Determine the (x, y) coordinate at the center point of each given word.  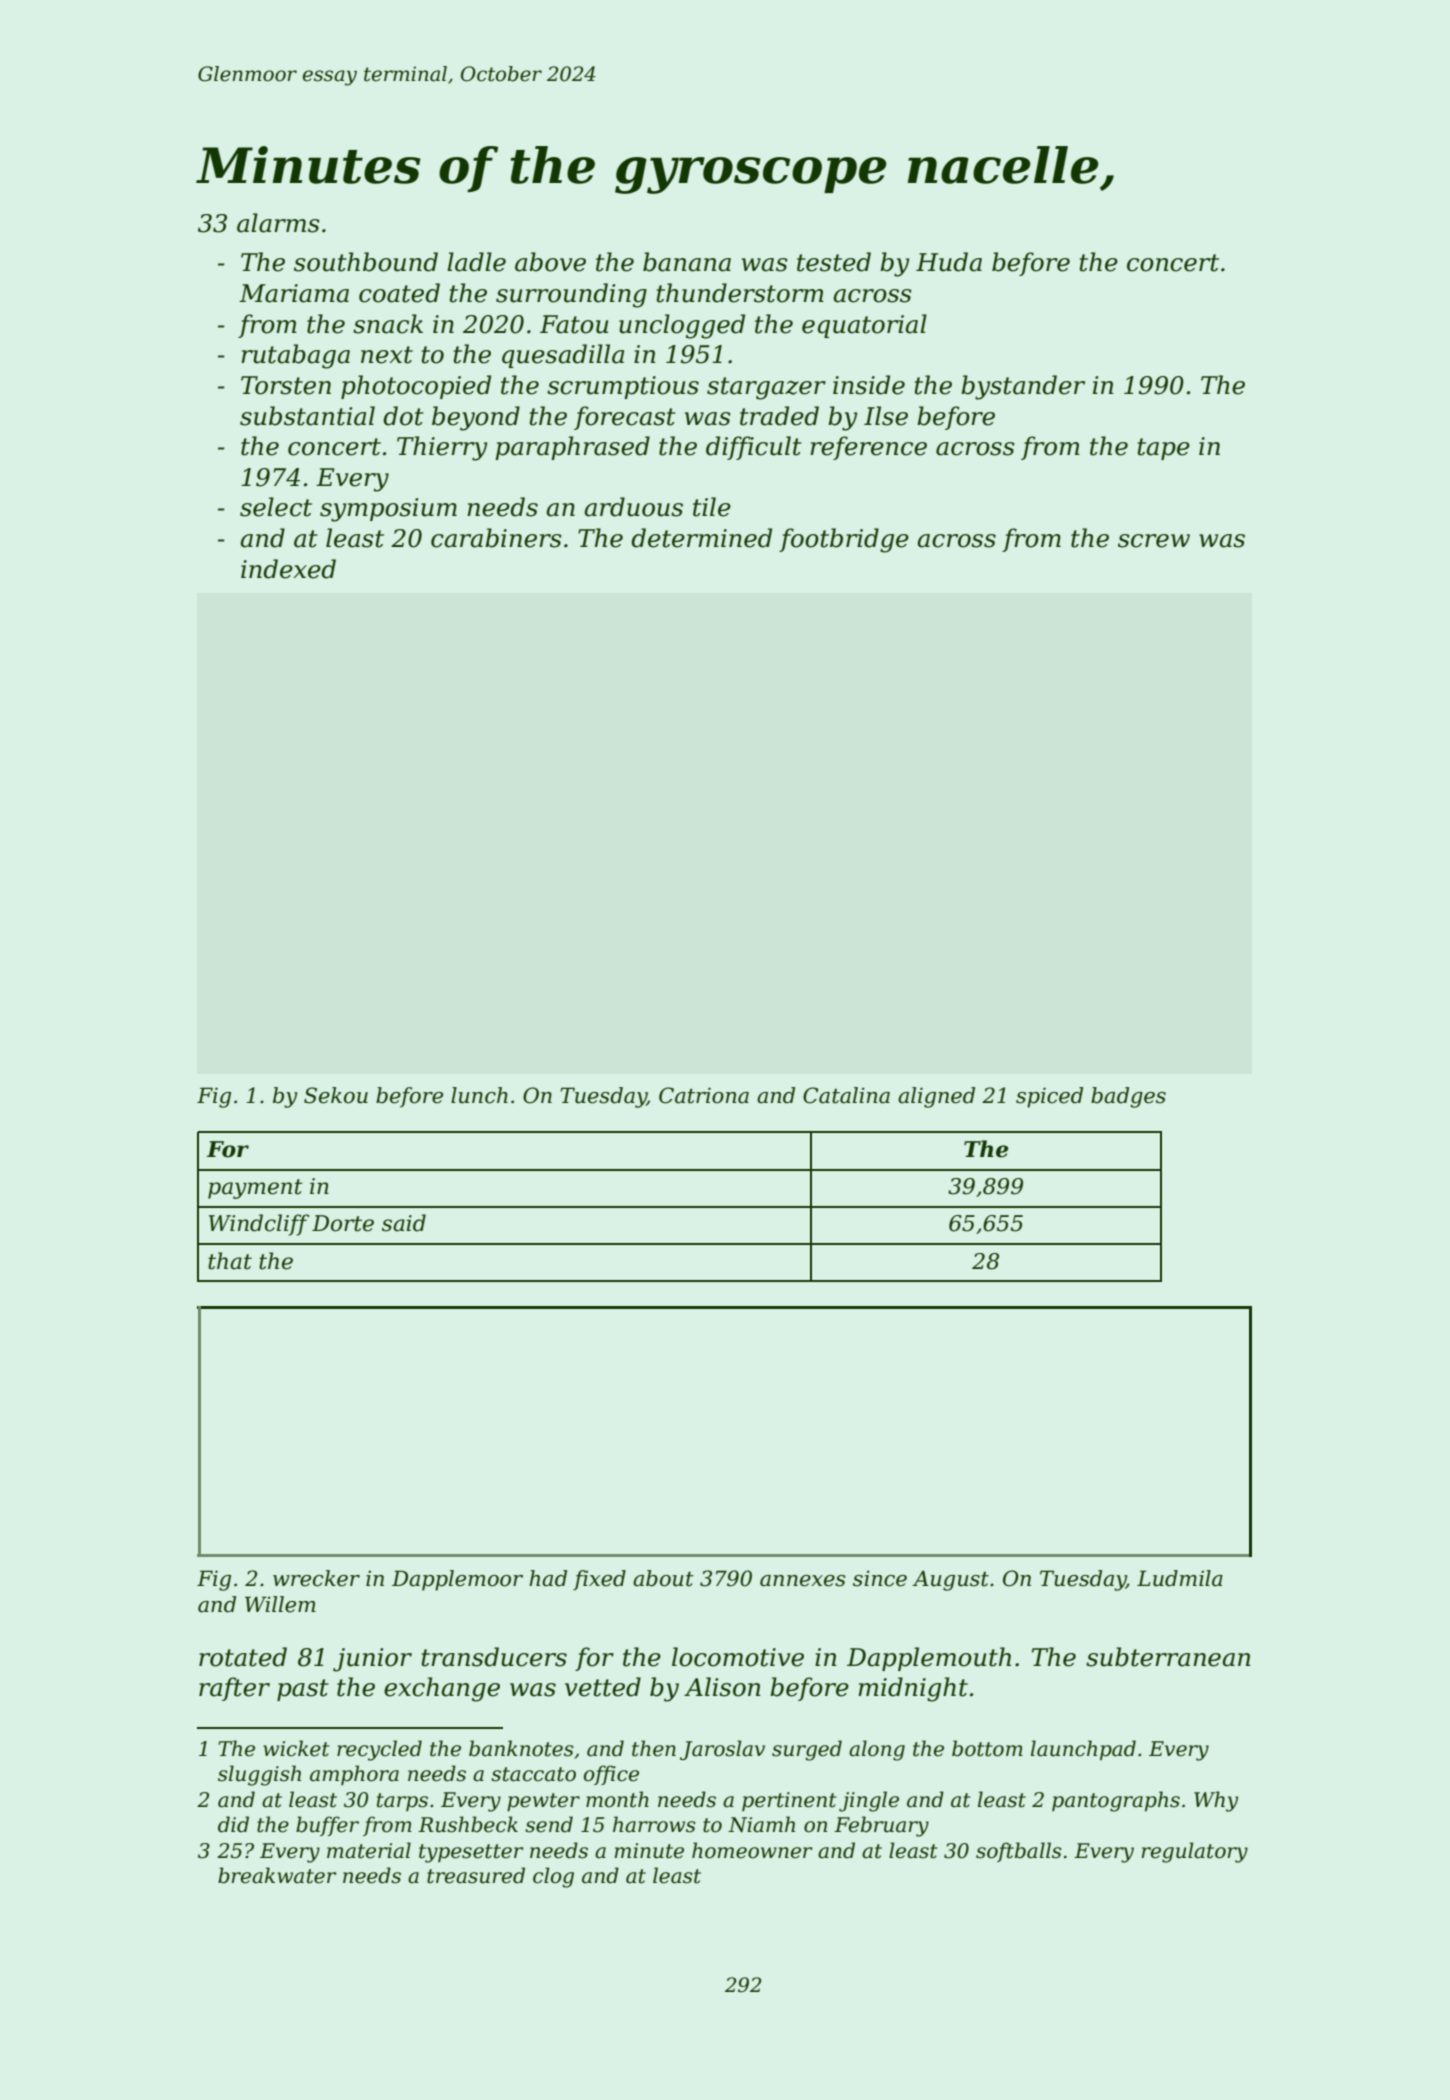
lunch (479, 1095)
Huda (949, 262)
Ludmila (1180, 1578)
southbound (366, 262)
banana (687, 262)
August (950, 1580)
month (617, 1799)
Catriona (704, 1095)
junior (372, 1660)
